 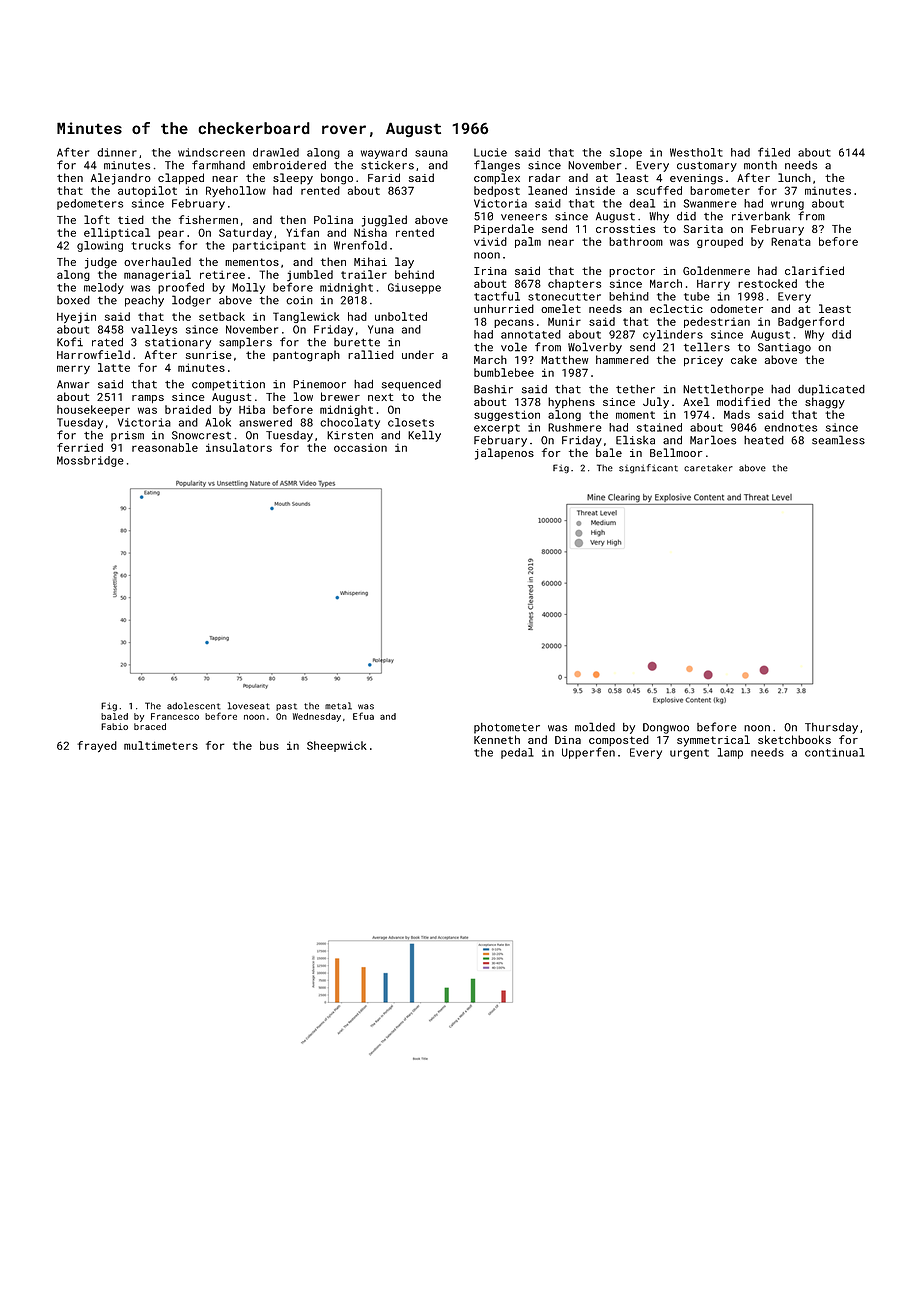 What do you see at coordinates (414, 288) in the screenshot?
I see `Giuseppe` at bounding box center [414, 288].
